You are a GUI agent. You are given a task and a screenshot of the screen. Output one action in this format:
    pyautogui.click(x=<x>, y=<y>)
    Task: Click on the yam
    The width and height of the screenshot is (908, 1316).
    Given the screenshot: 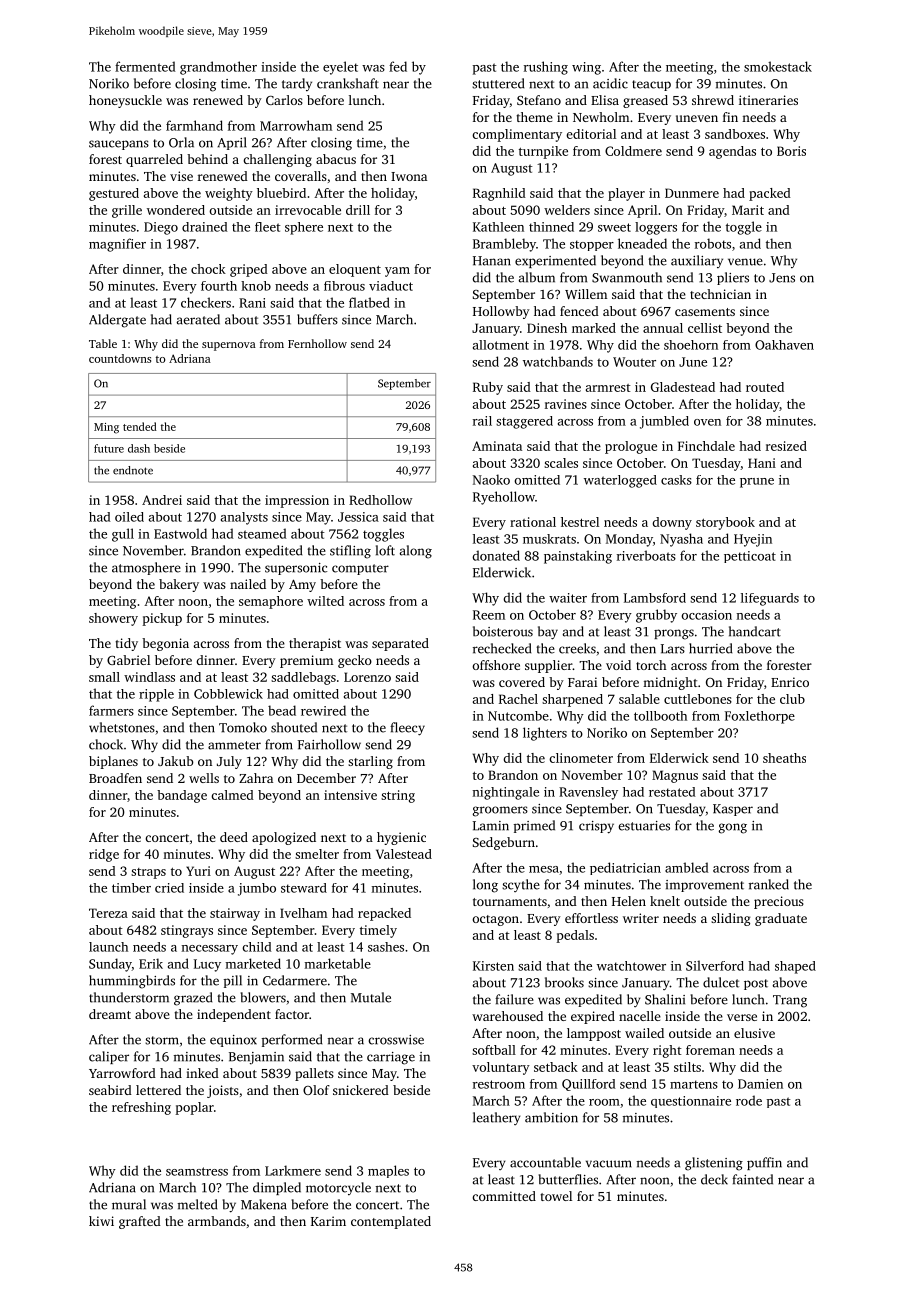 What is the action you would take?
    pyautogui.click(x=397, y=272)
